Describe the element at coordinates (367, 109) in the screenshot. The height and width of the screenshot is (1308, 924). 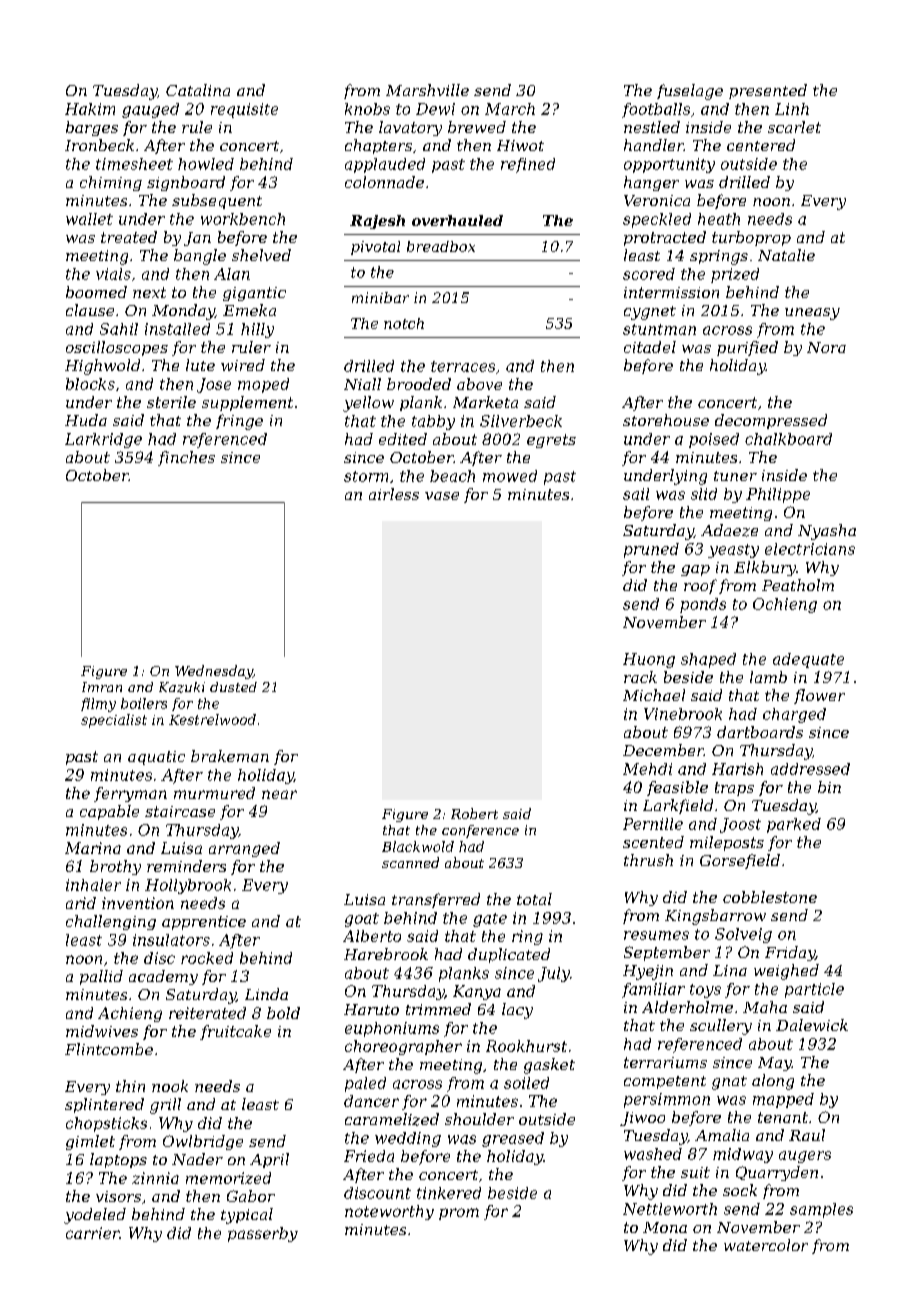
I see `knobs` at that location.
